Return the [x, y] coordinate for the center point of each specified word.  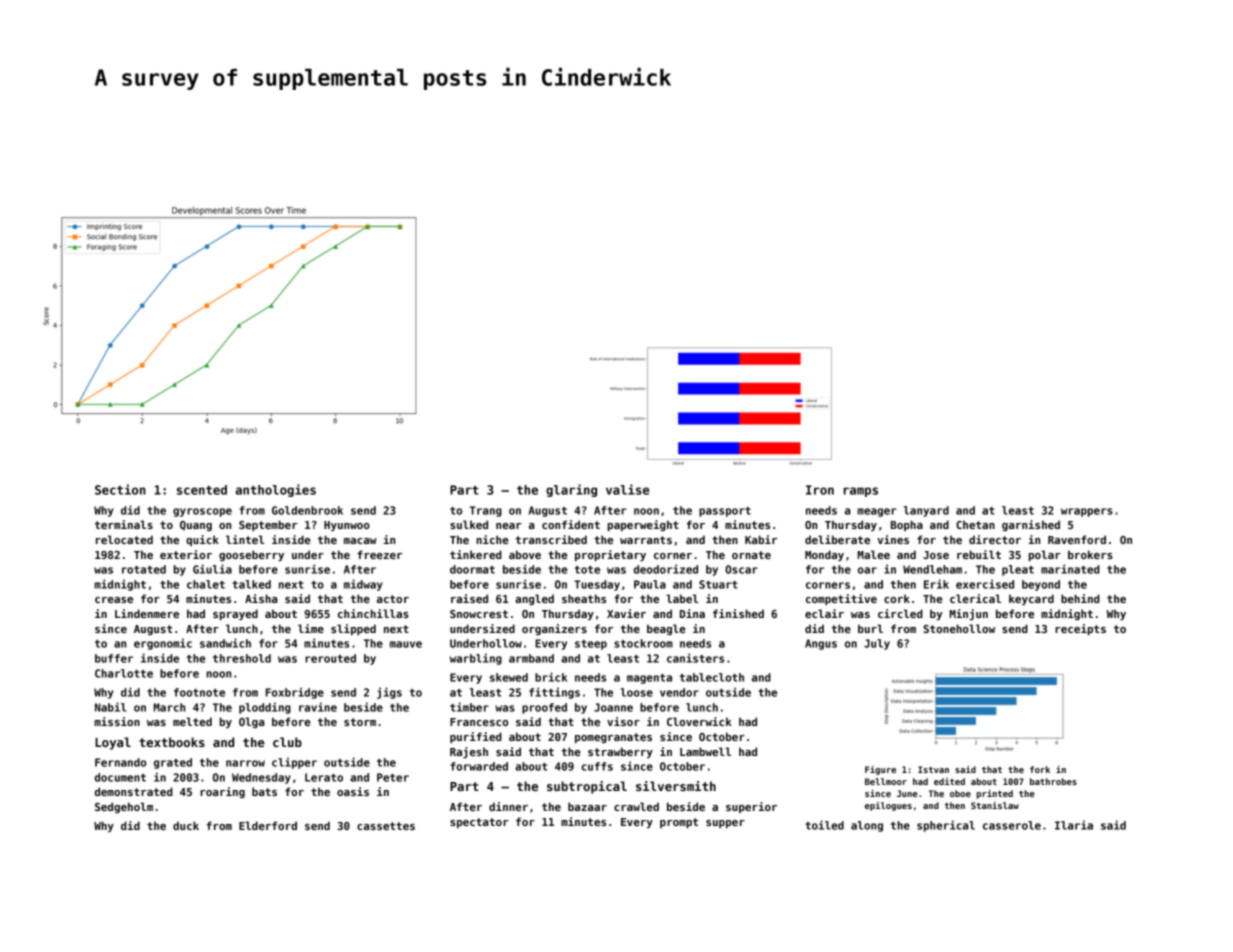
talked [251, 584]
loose [636, 692]
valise [627, 489]
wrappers [1087, 512]
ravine [318, 707]
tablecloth [712, 677]
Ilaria [1074, 825]
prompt [679, 823]
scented [202, 490]
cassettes [386, 826]
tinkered [476, 554]
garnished [1031, 525]
